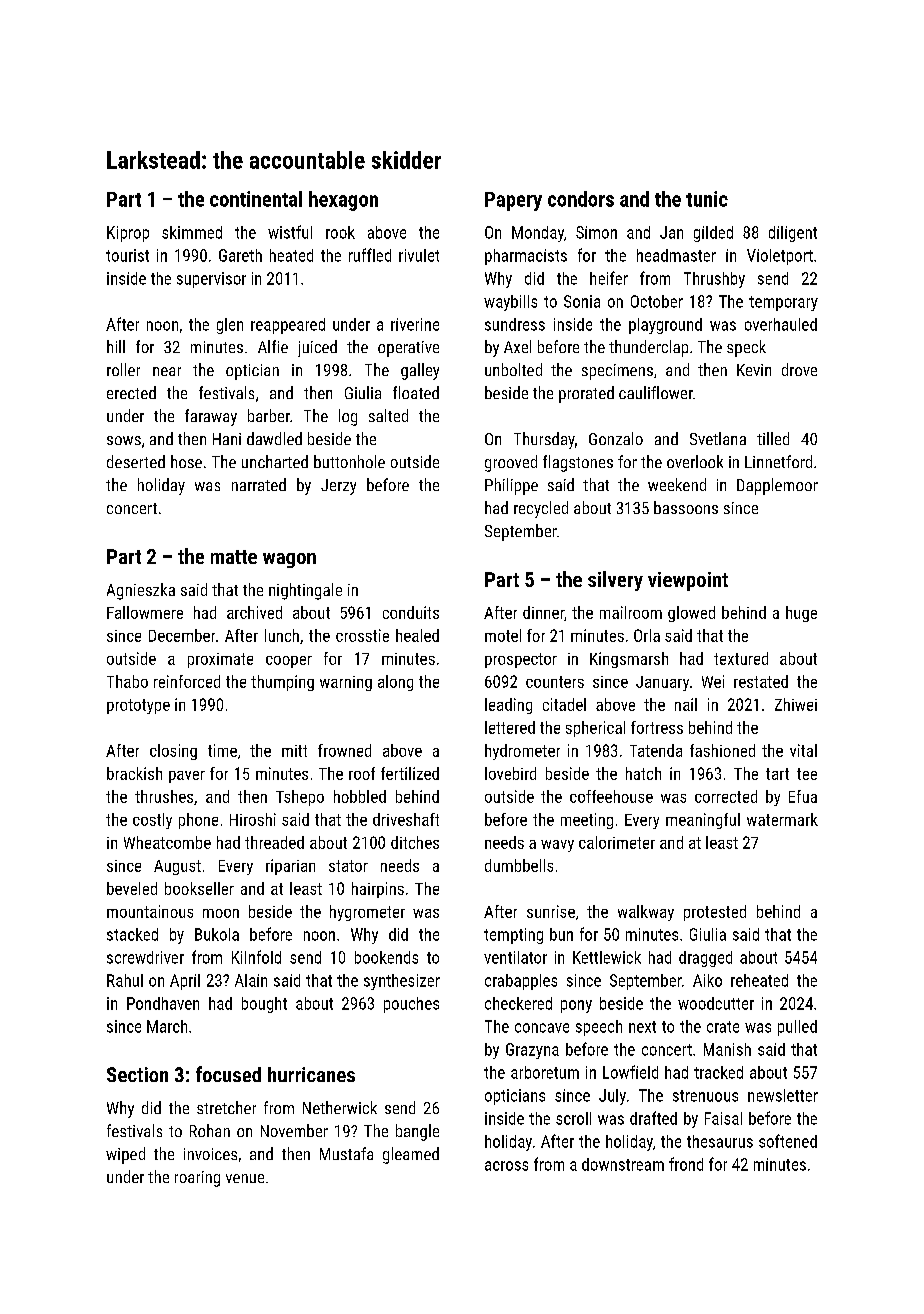 The image size is (924, 1314). Describe the element at coordinates (132, 934) in the screenshot. I see `stacked` at that location.
